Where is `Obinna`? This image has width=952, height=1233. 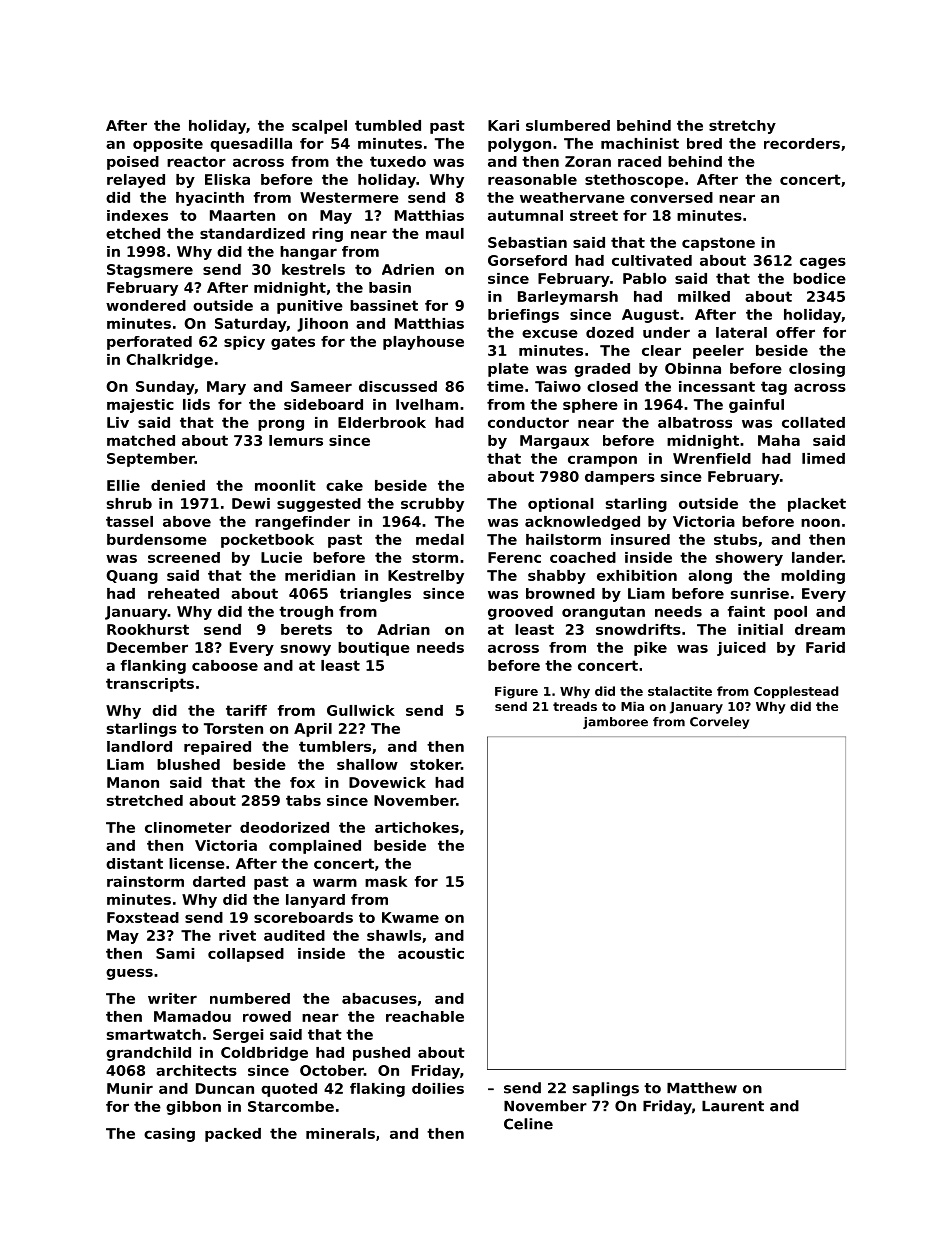
Obinna is located at coordinates (693, 368).
